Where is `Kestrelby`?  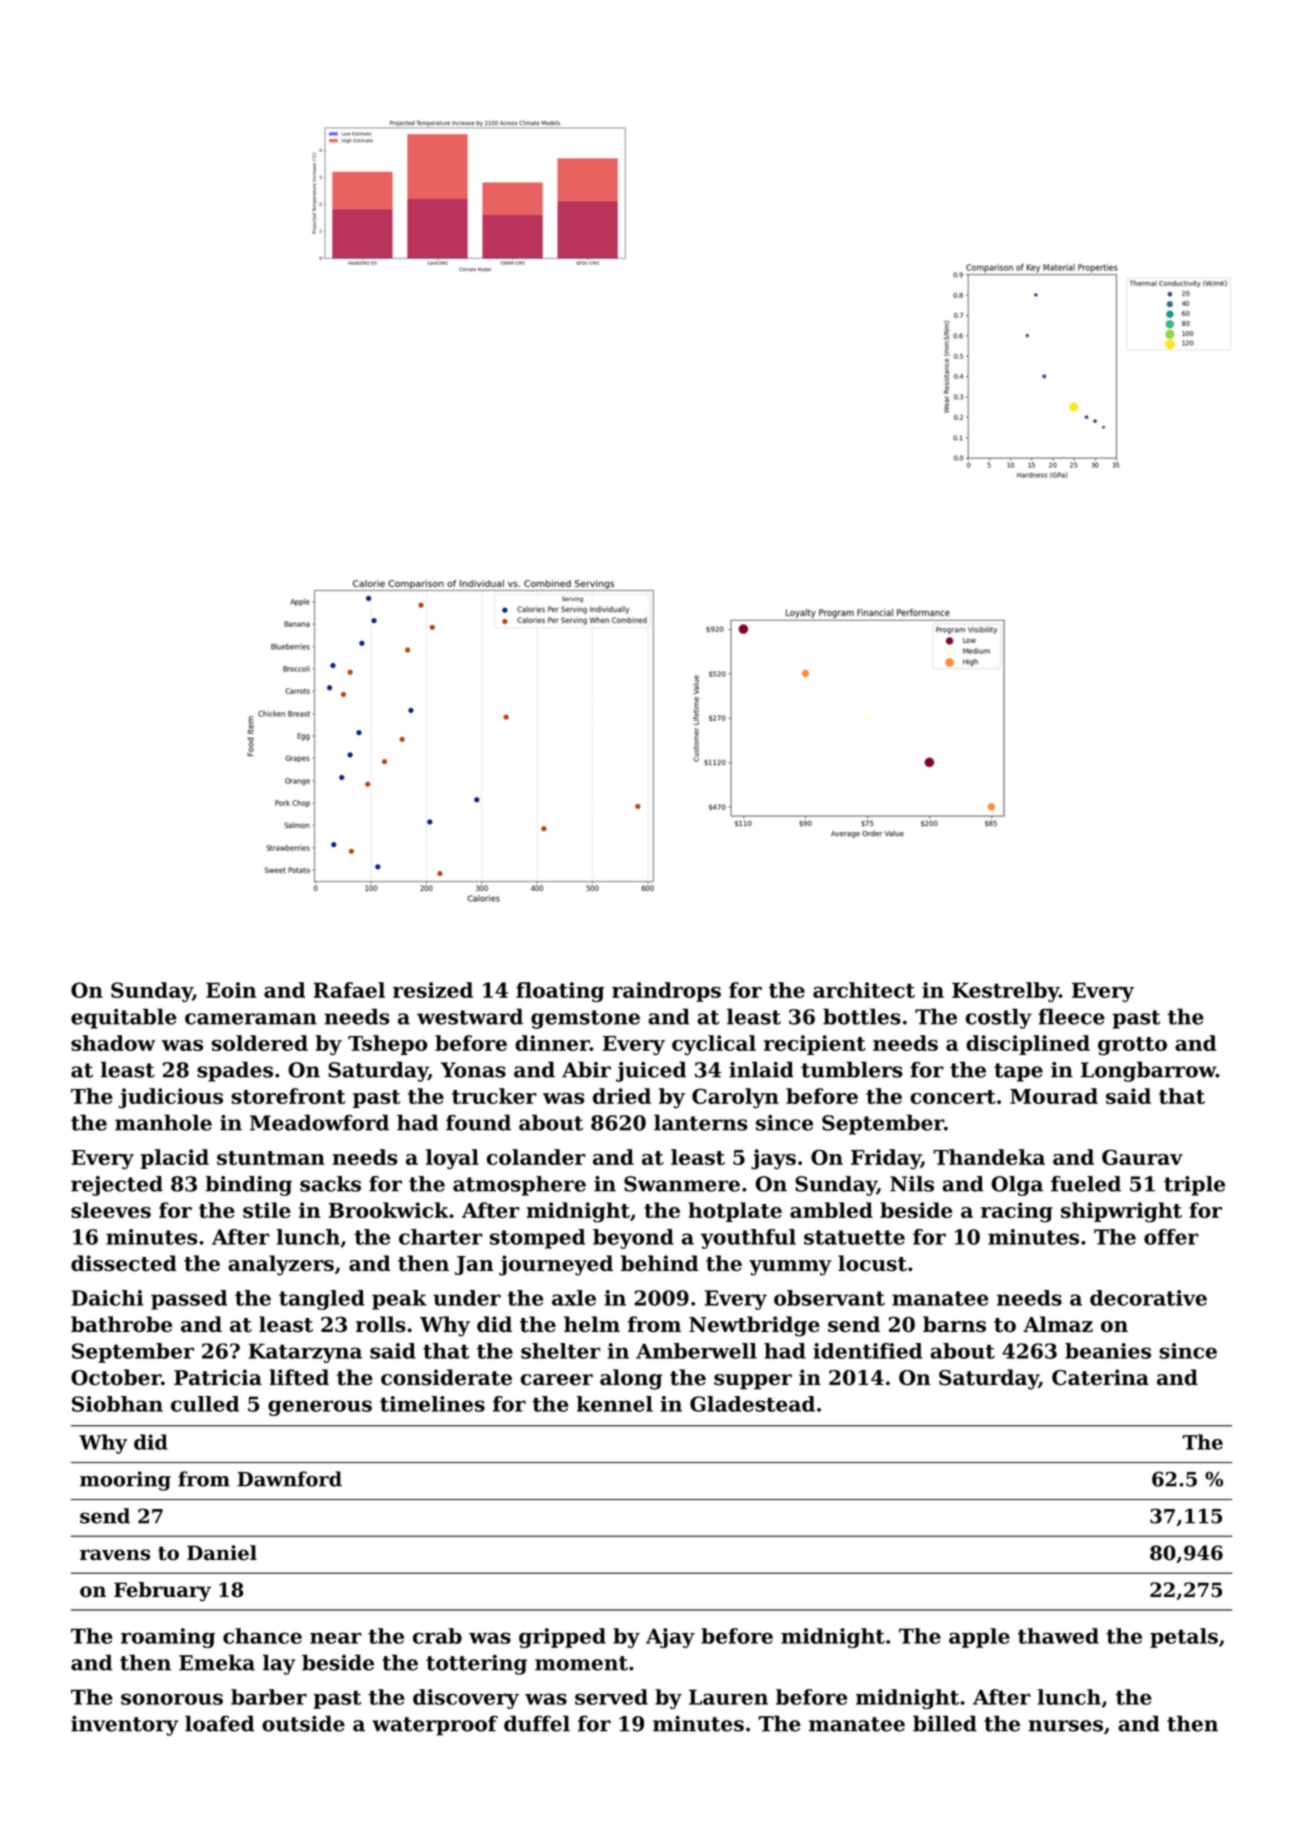 Kestrelby is located at coordinates (1005, 992).
